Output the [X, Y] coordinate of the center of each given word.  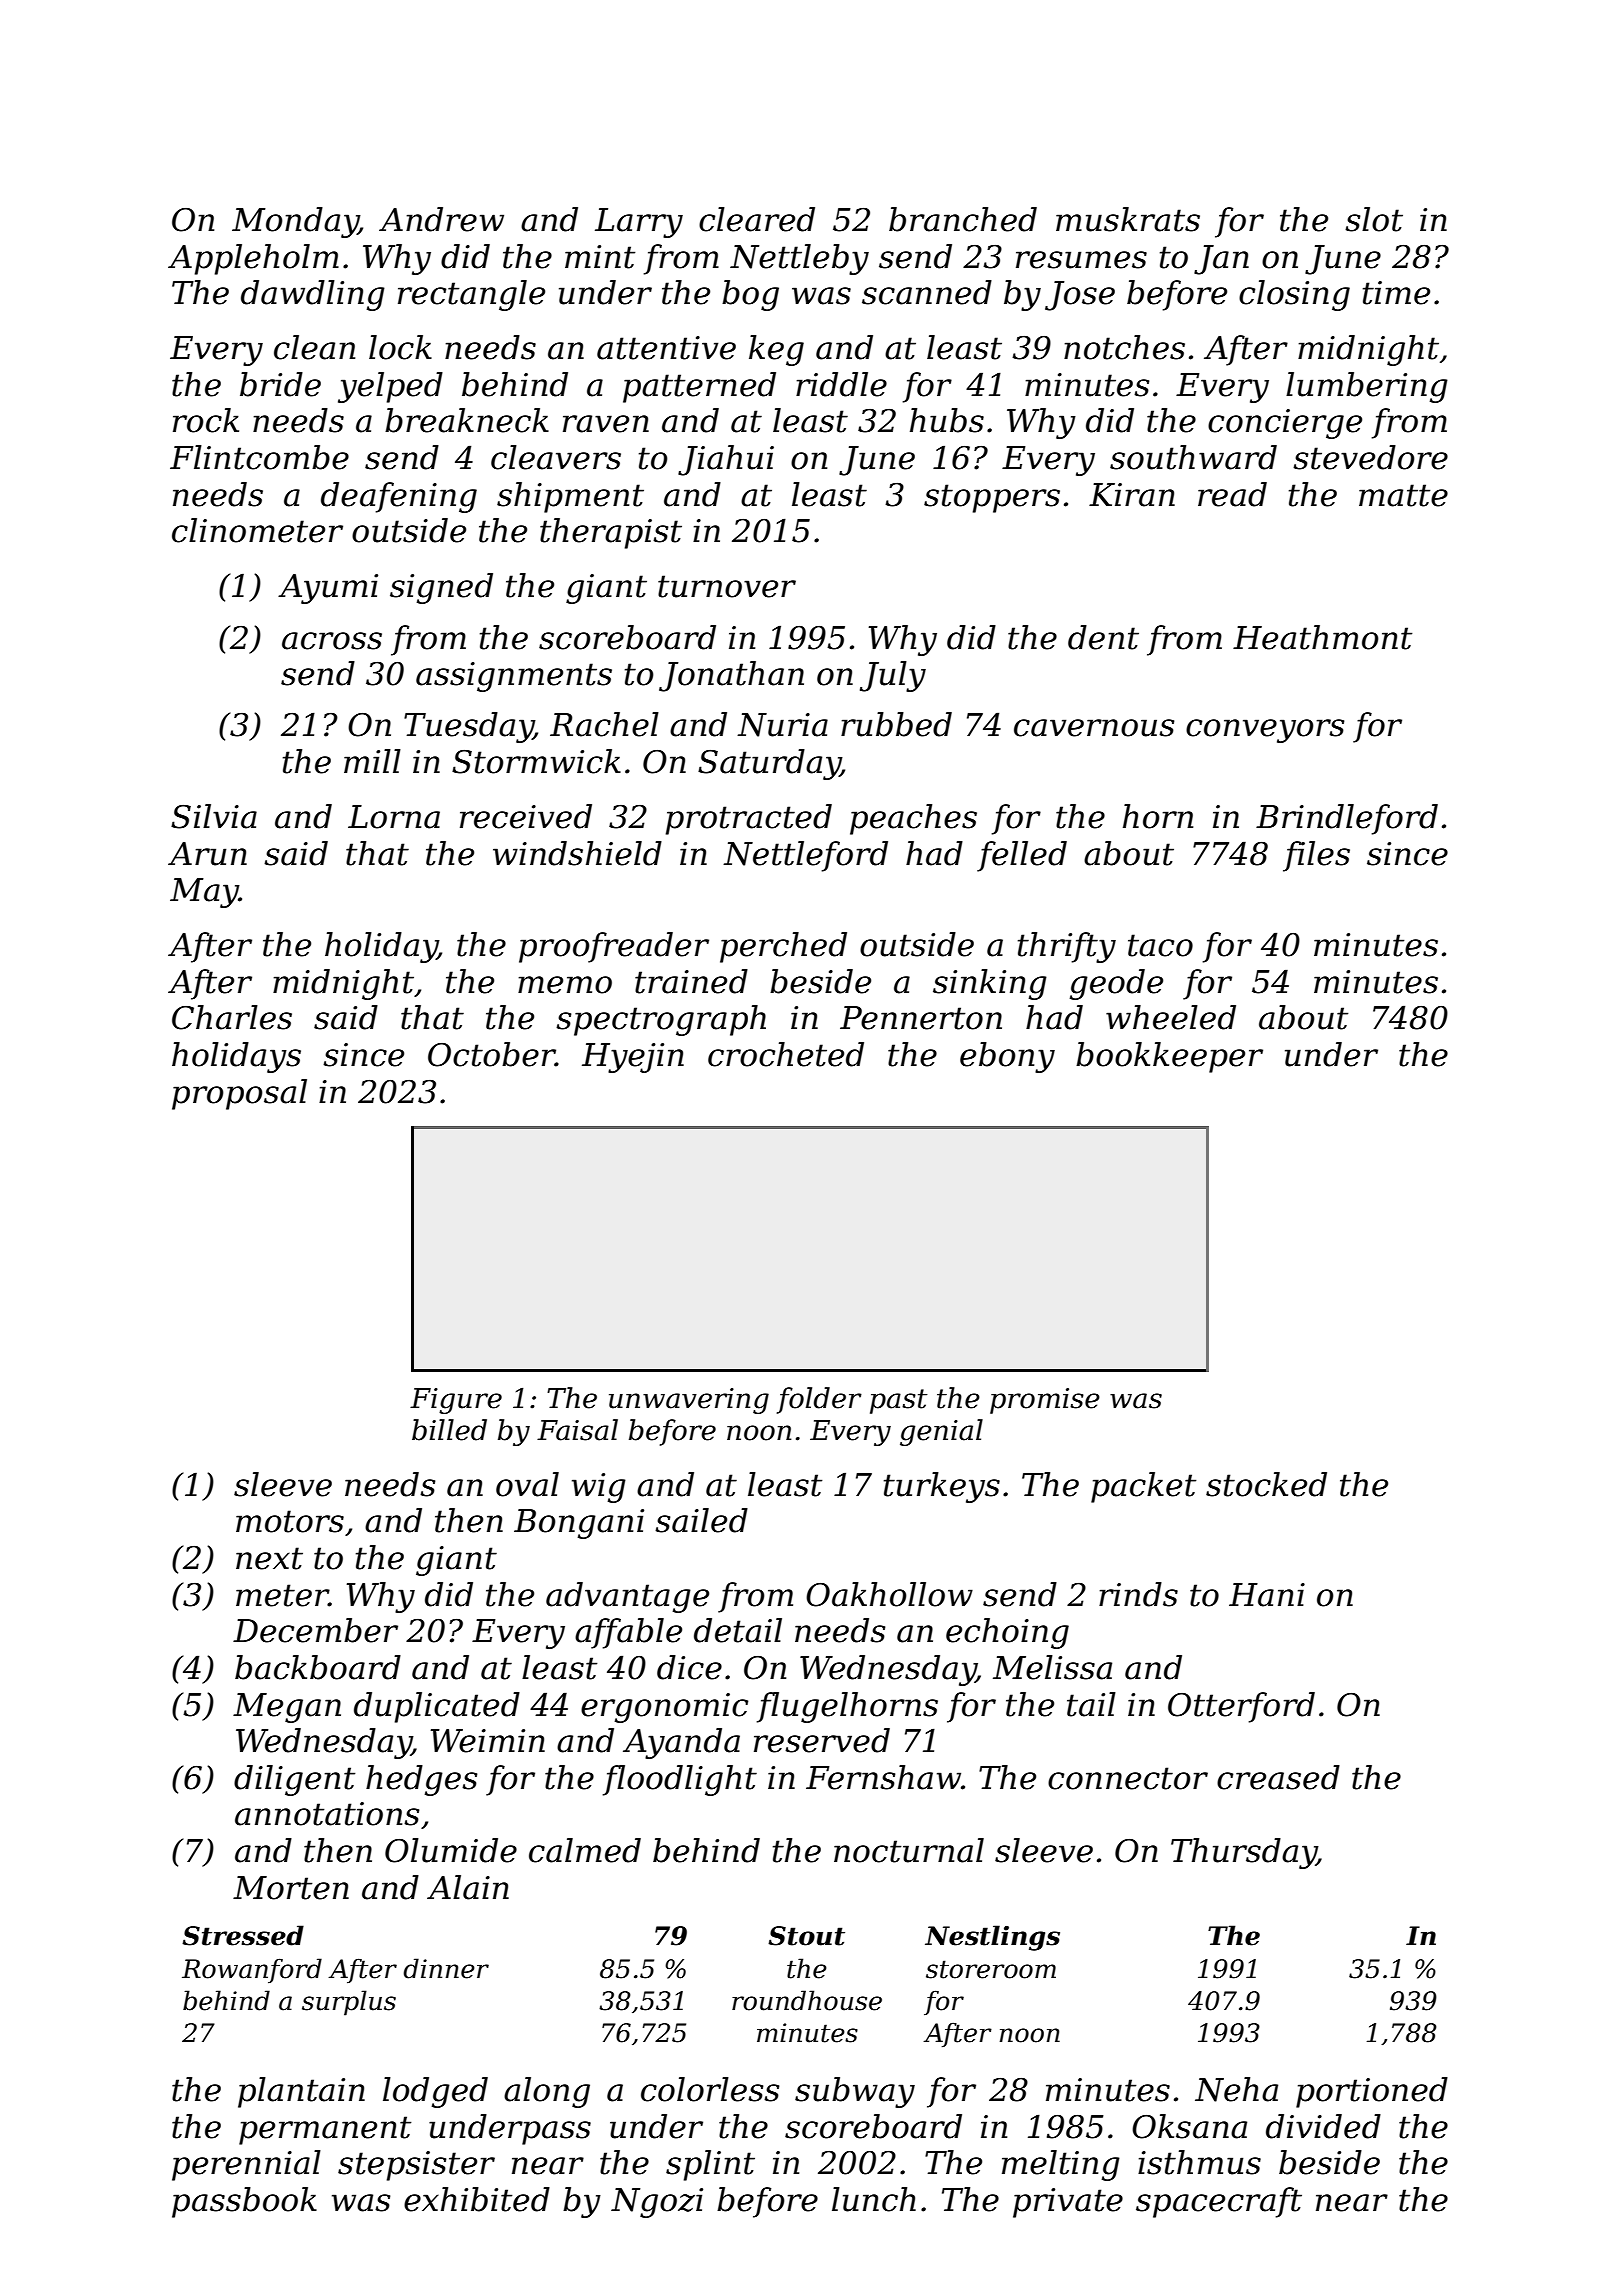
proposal [239, 1094]
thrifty [1067, 947]
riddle [841, 384]
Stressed [243, 1935]
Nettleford [805, 856]
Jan [1221, 260]
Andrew [441, 219]
